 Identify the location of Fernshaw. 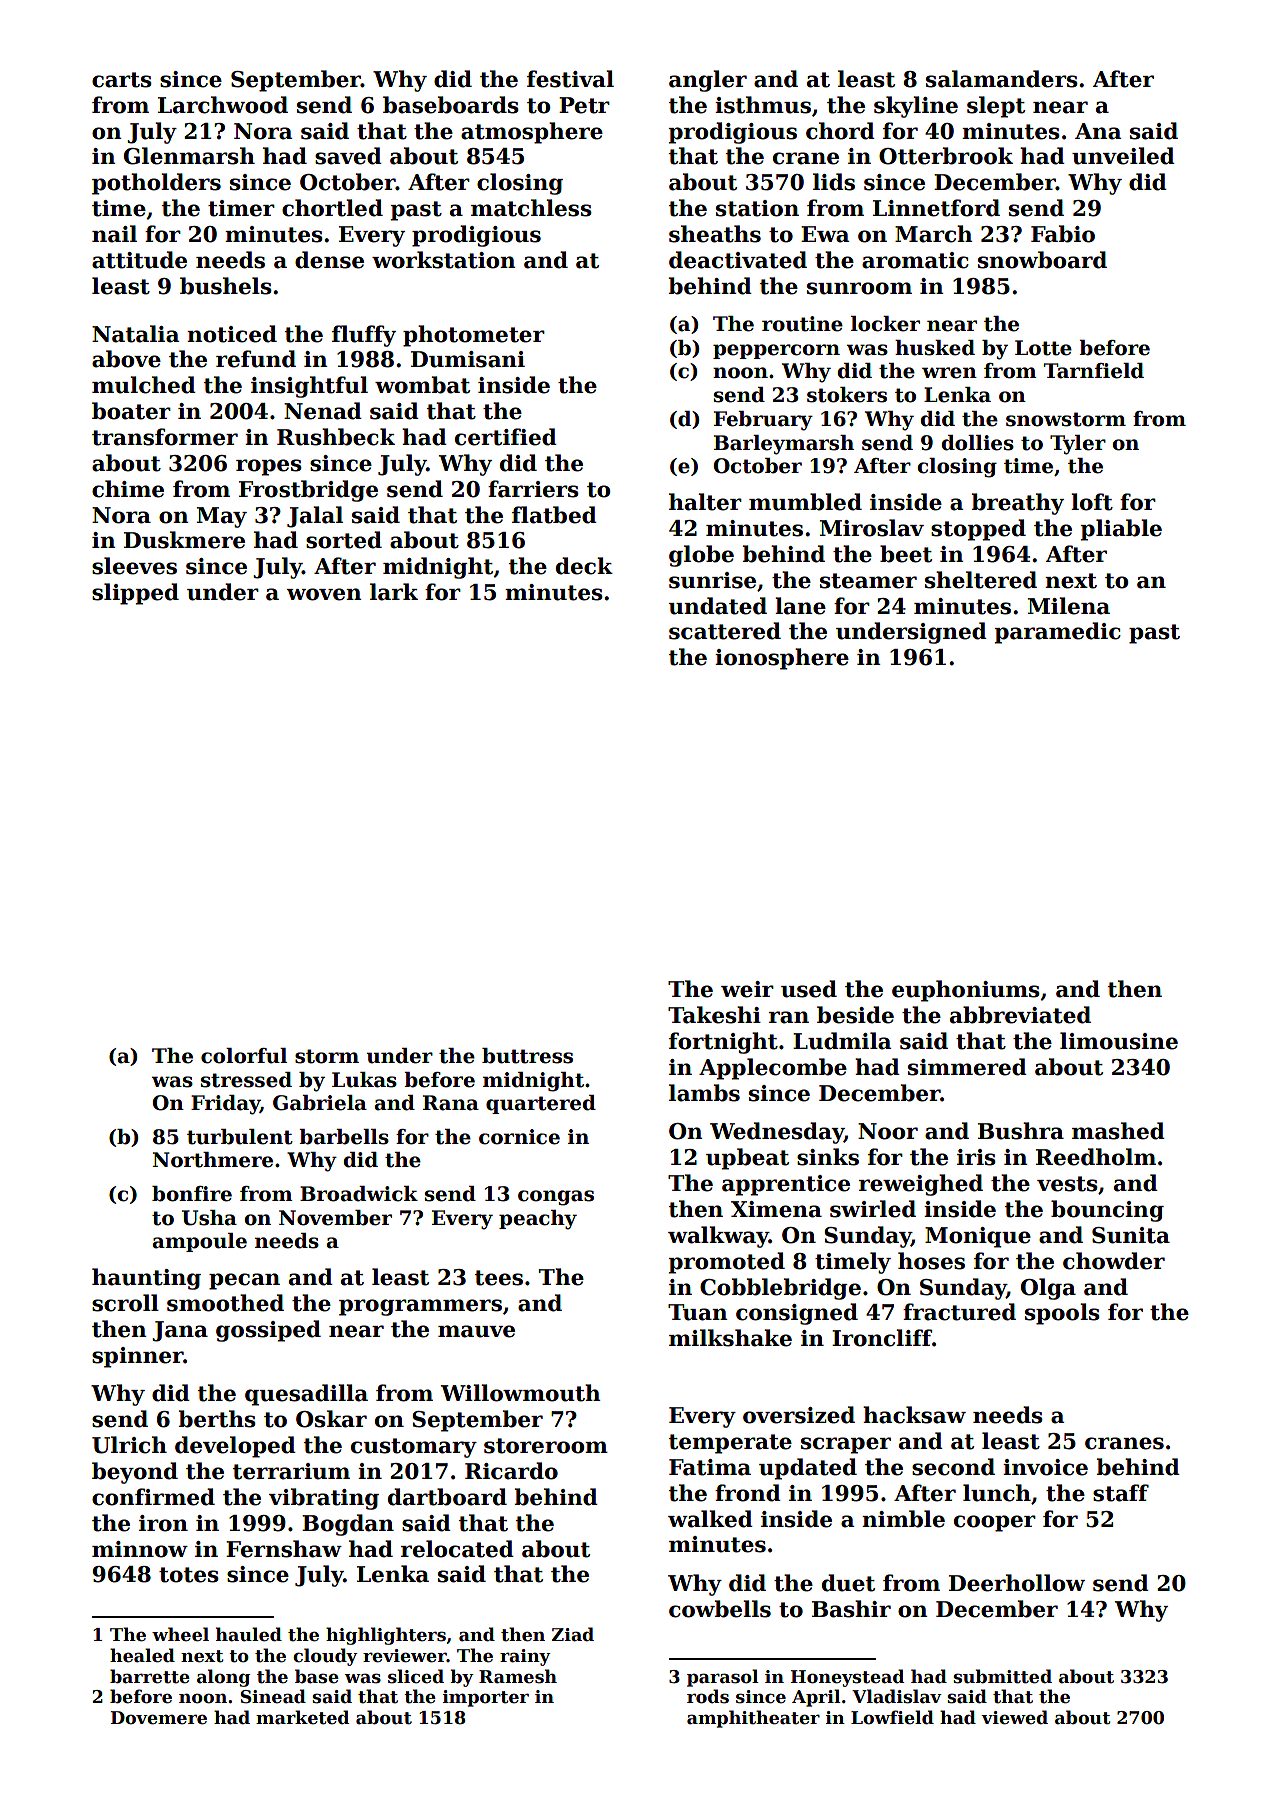
(284, 1549).
